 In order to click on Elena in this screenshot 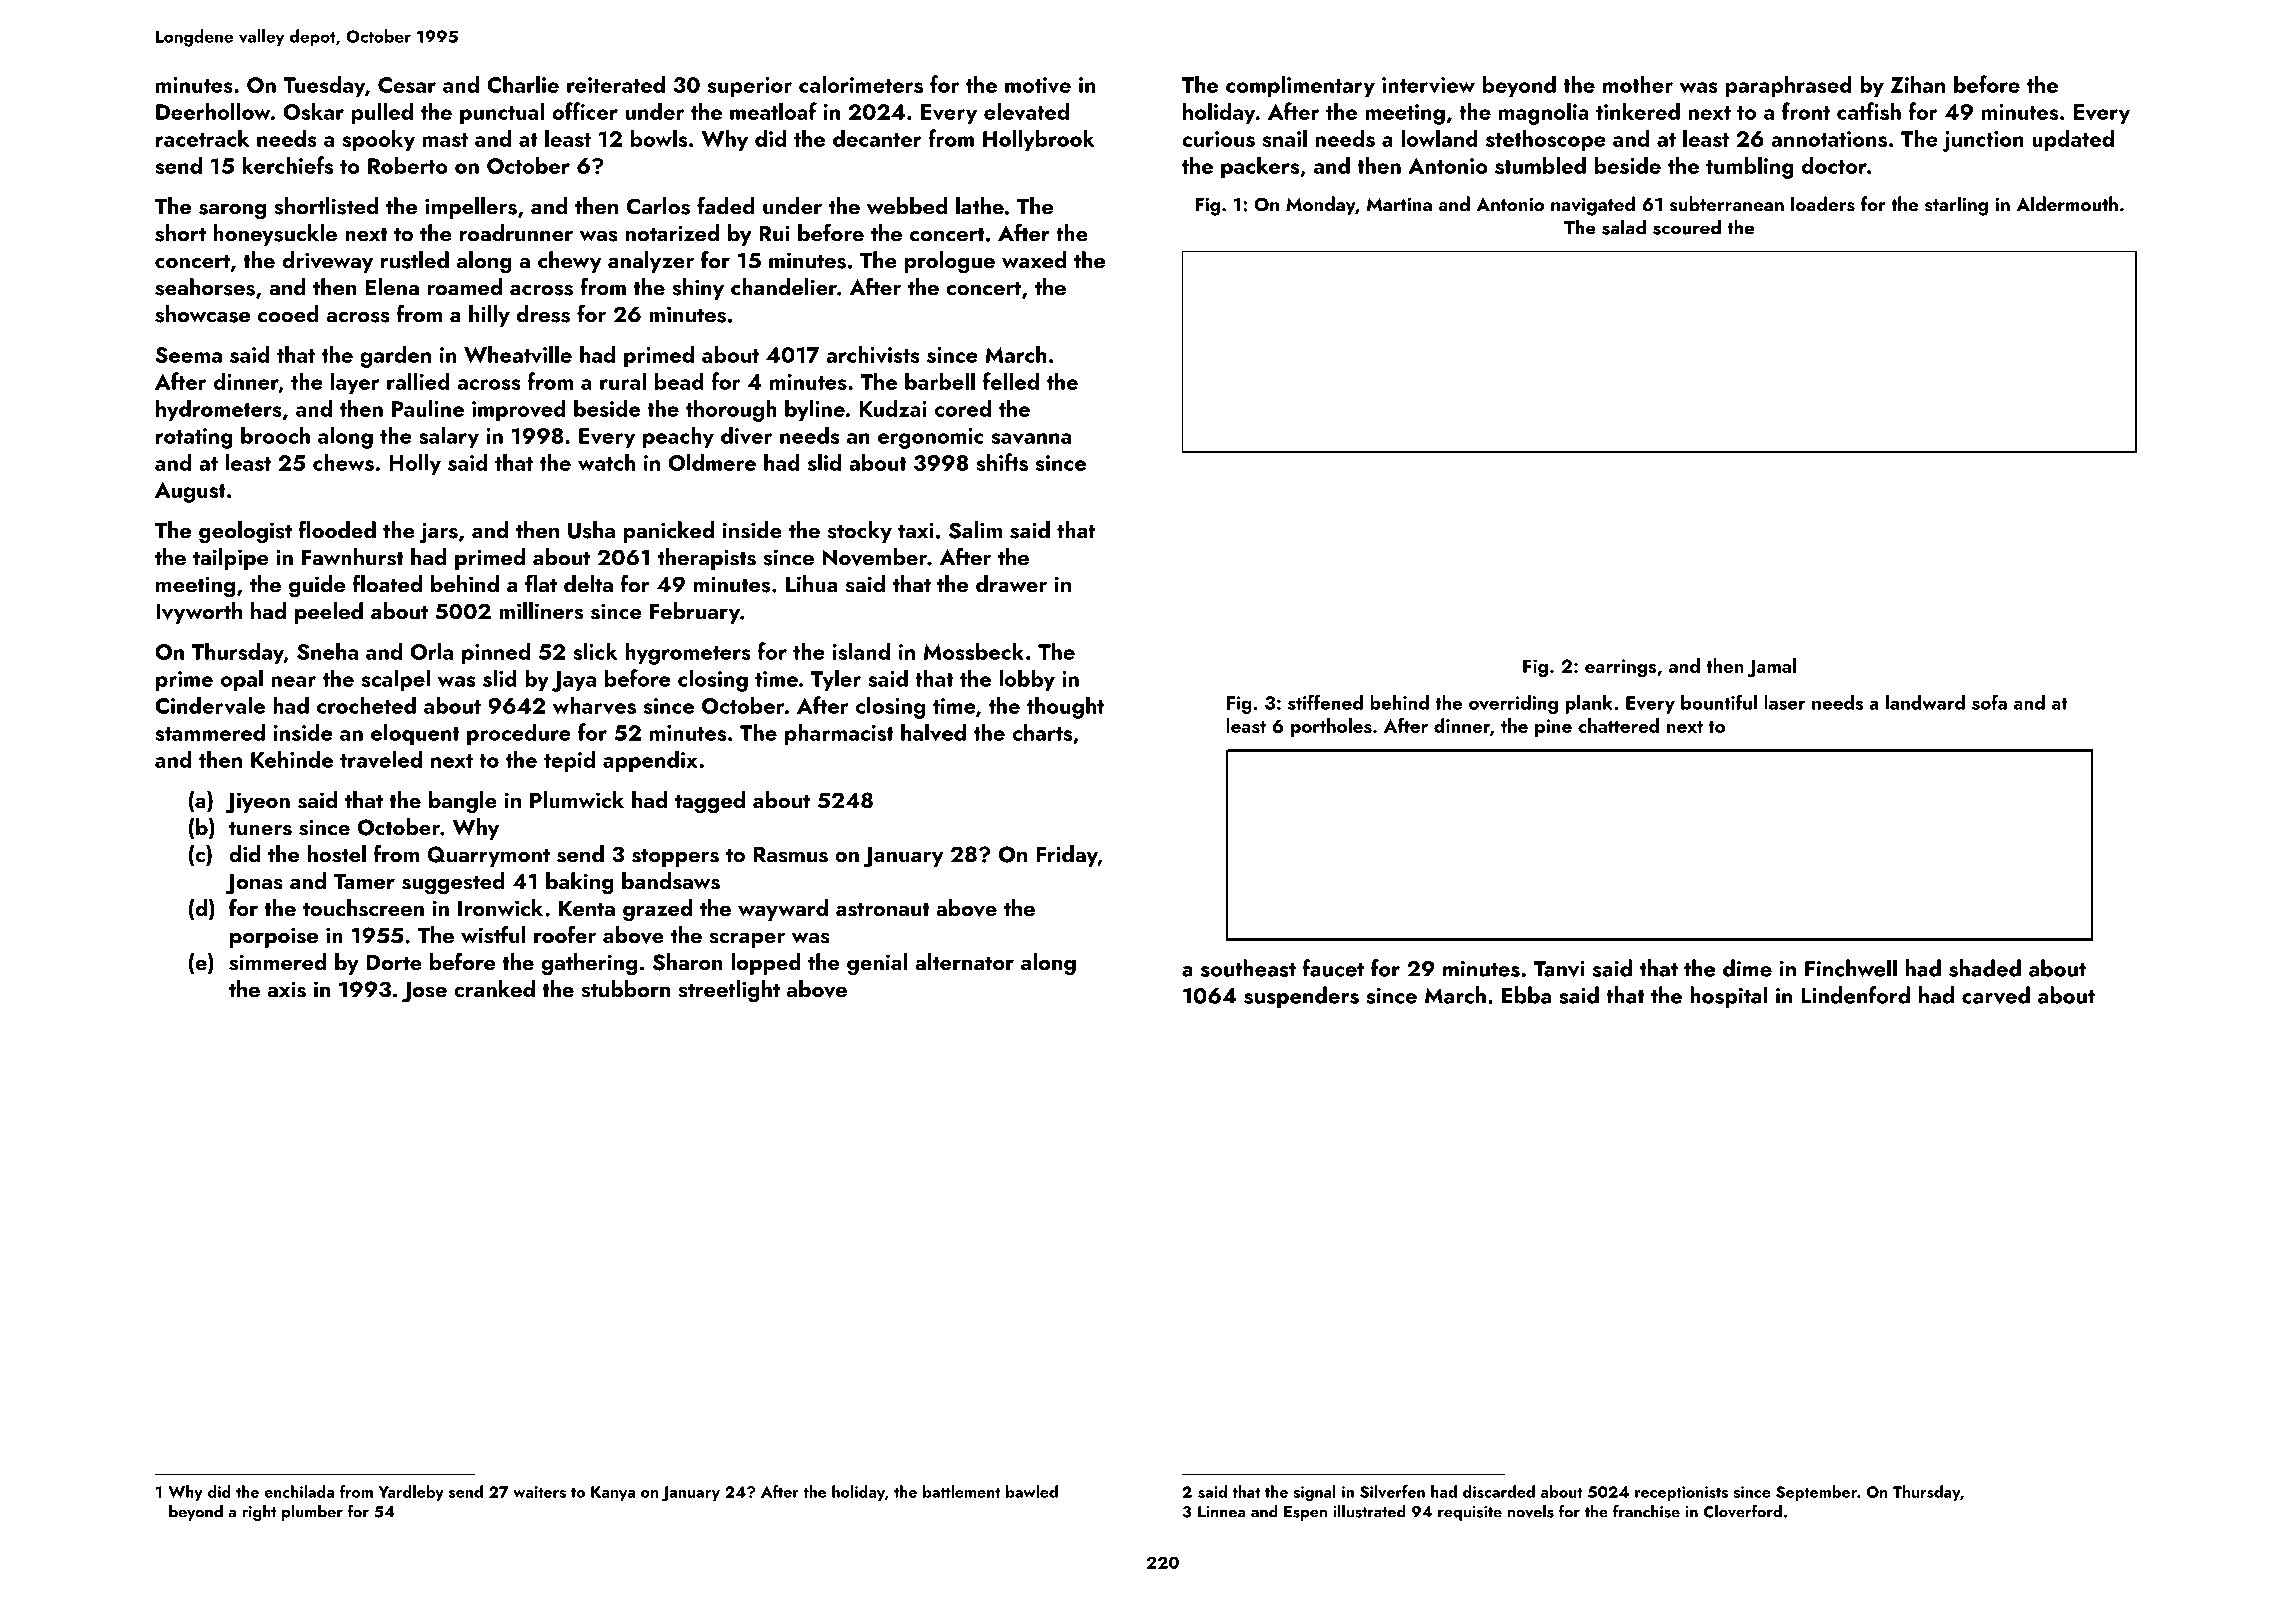, I will do `click(392, 287)`.
